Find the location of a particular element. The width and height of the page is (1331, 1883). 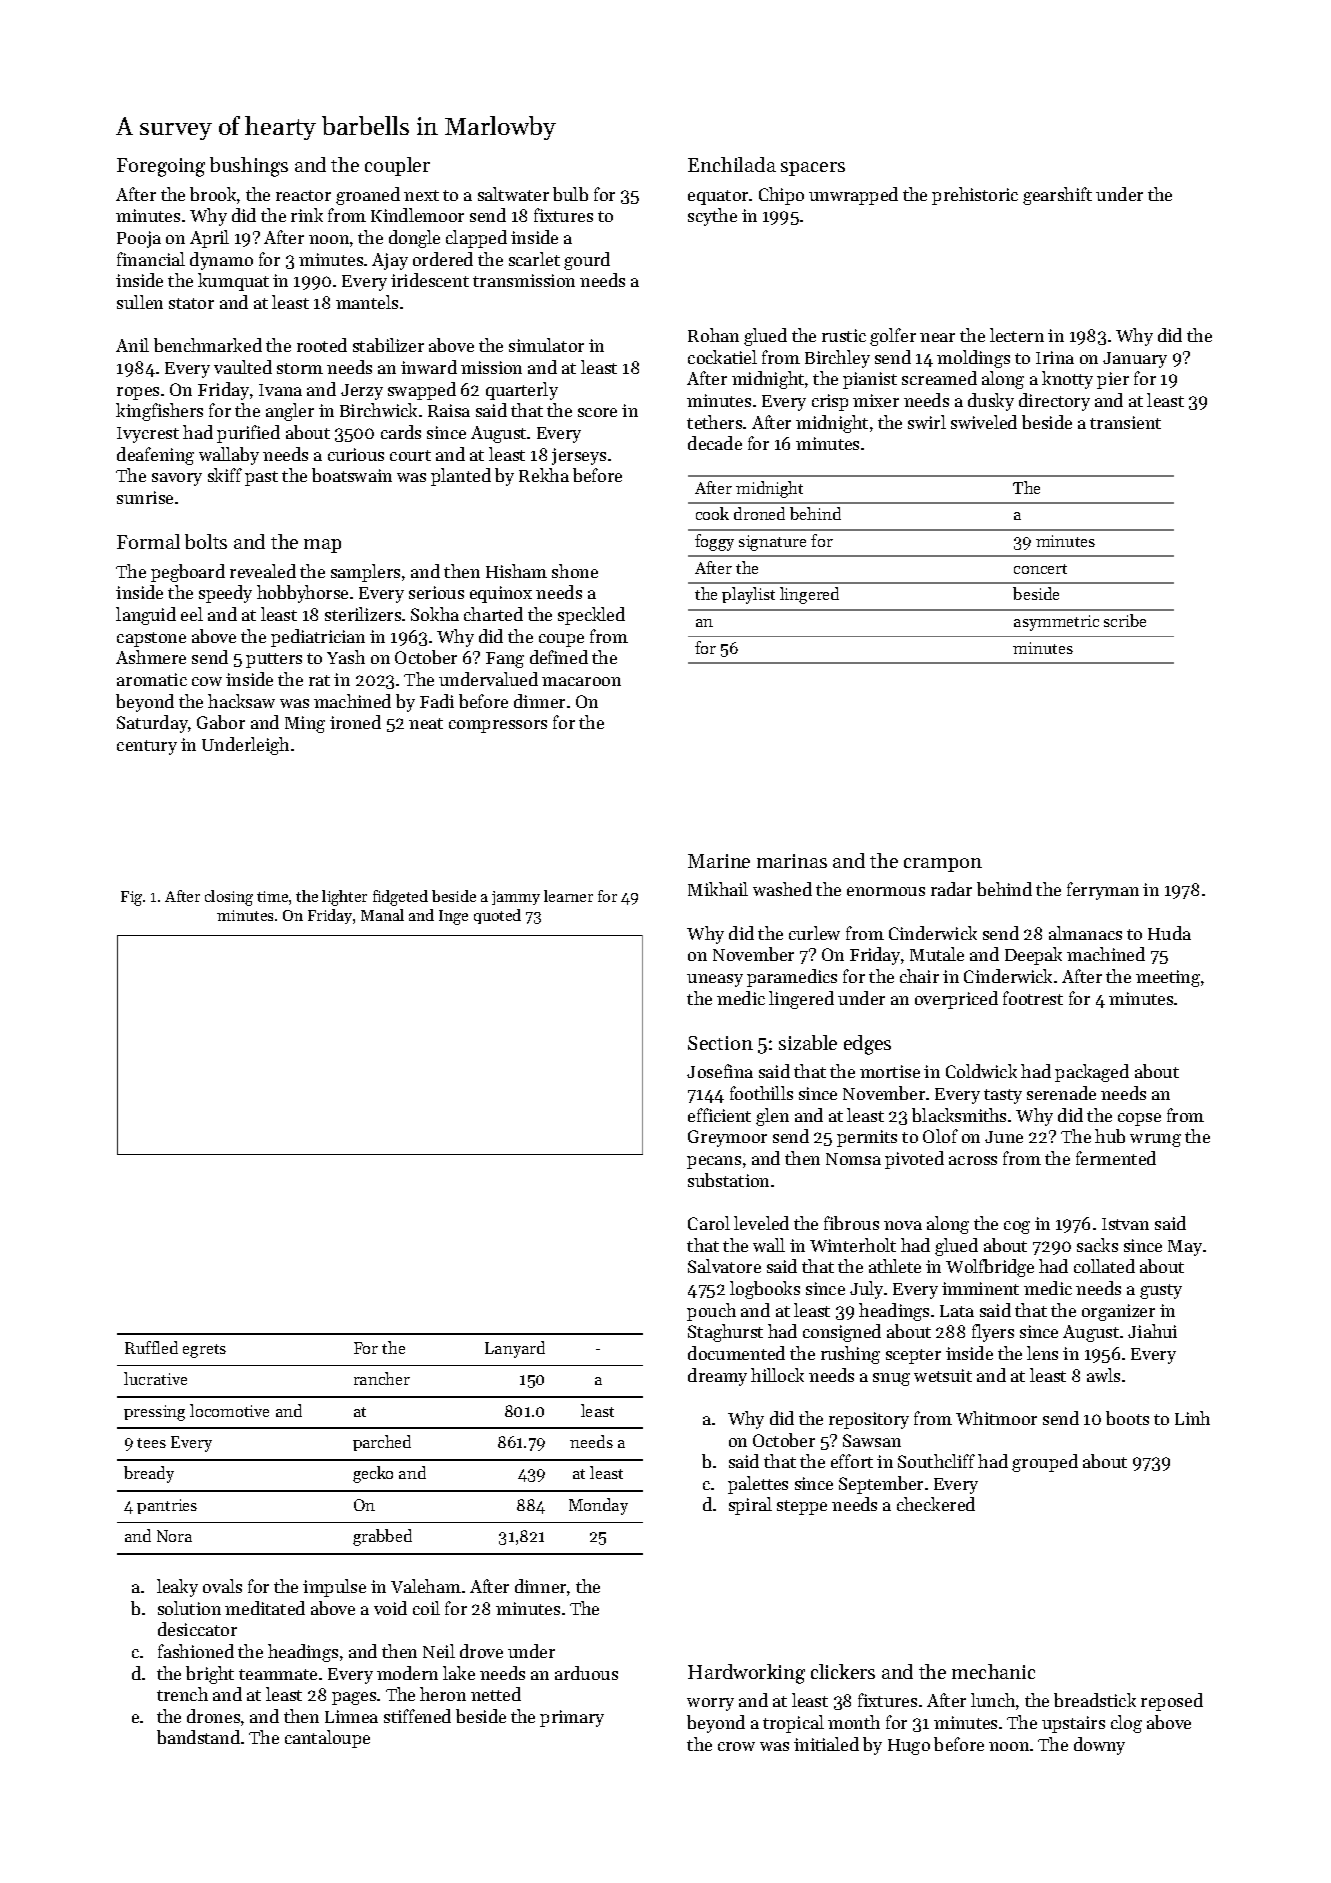

century is located at coordinates (147, 747).
